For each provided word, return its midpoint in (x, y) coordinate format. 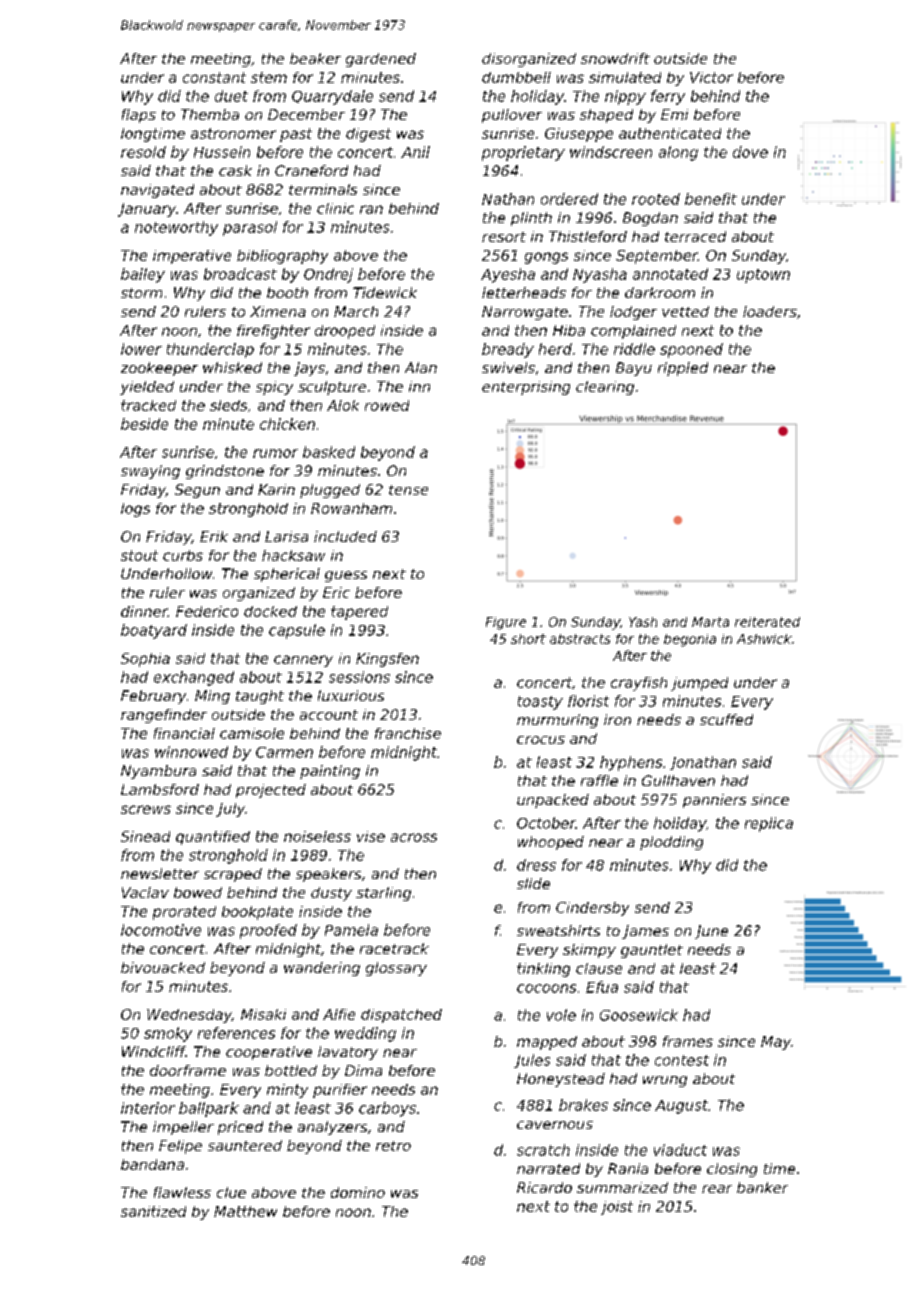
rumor (275, 453)
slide (533, 883)
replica (769, 824)
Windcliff (154, 1051)
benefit (711, 199)
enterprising (526, 388)
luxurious (351, 695)
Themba (210, 114)
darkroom (660, 292)
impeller (183, 1128)
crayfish (639, 684)
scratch (543, 1150)
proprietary (523, 153)
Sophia (145, 660)
